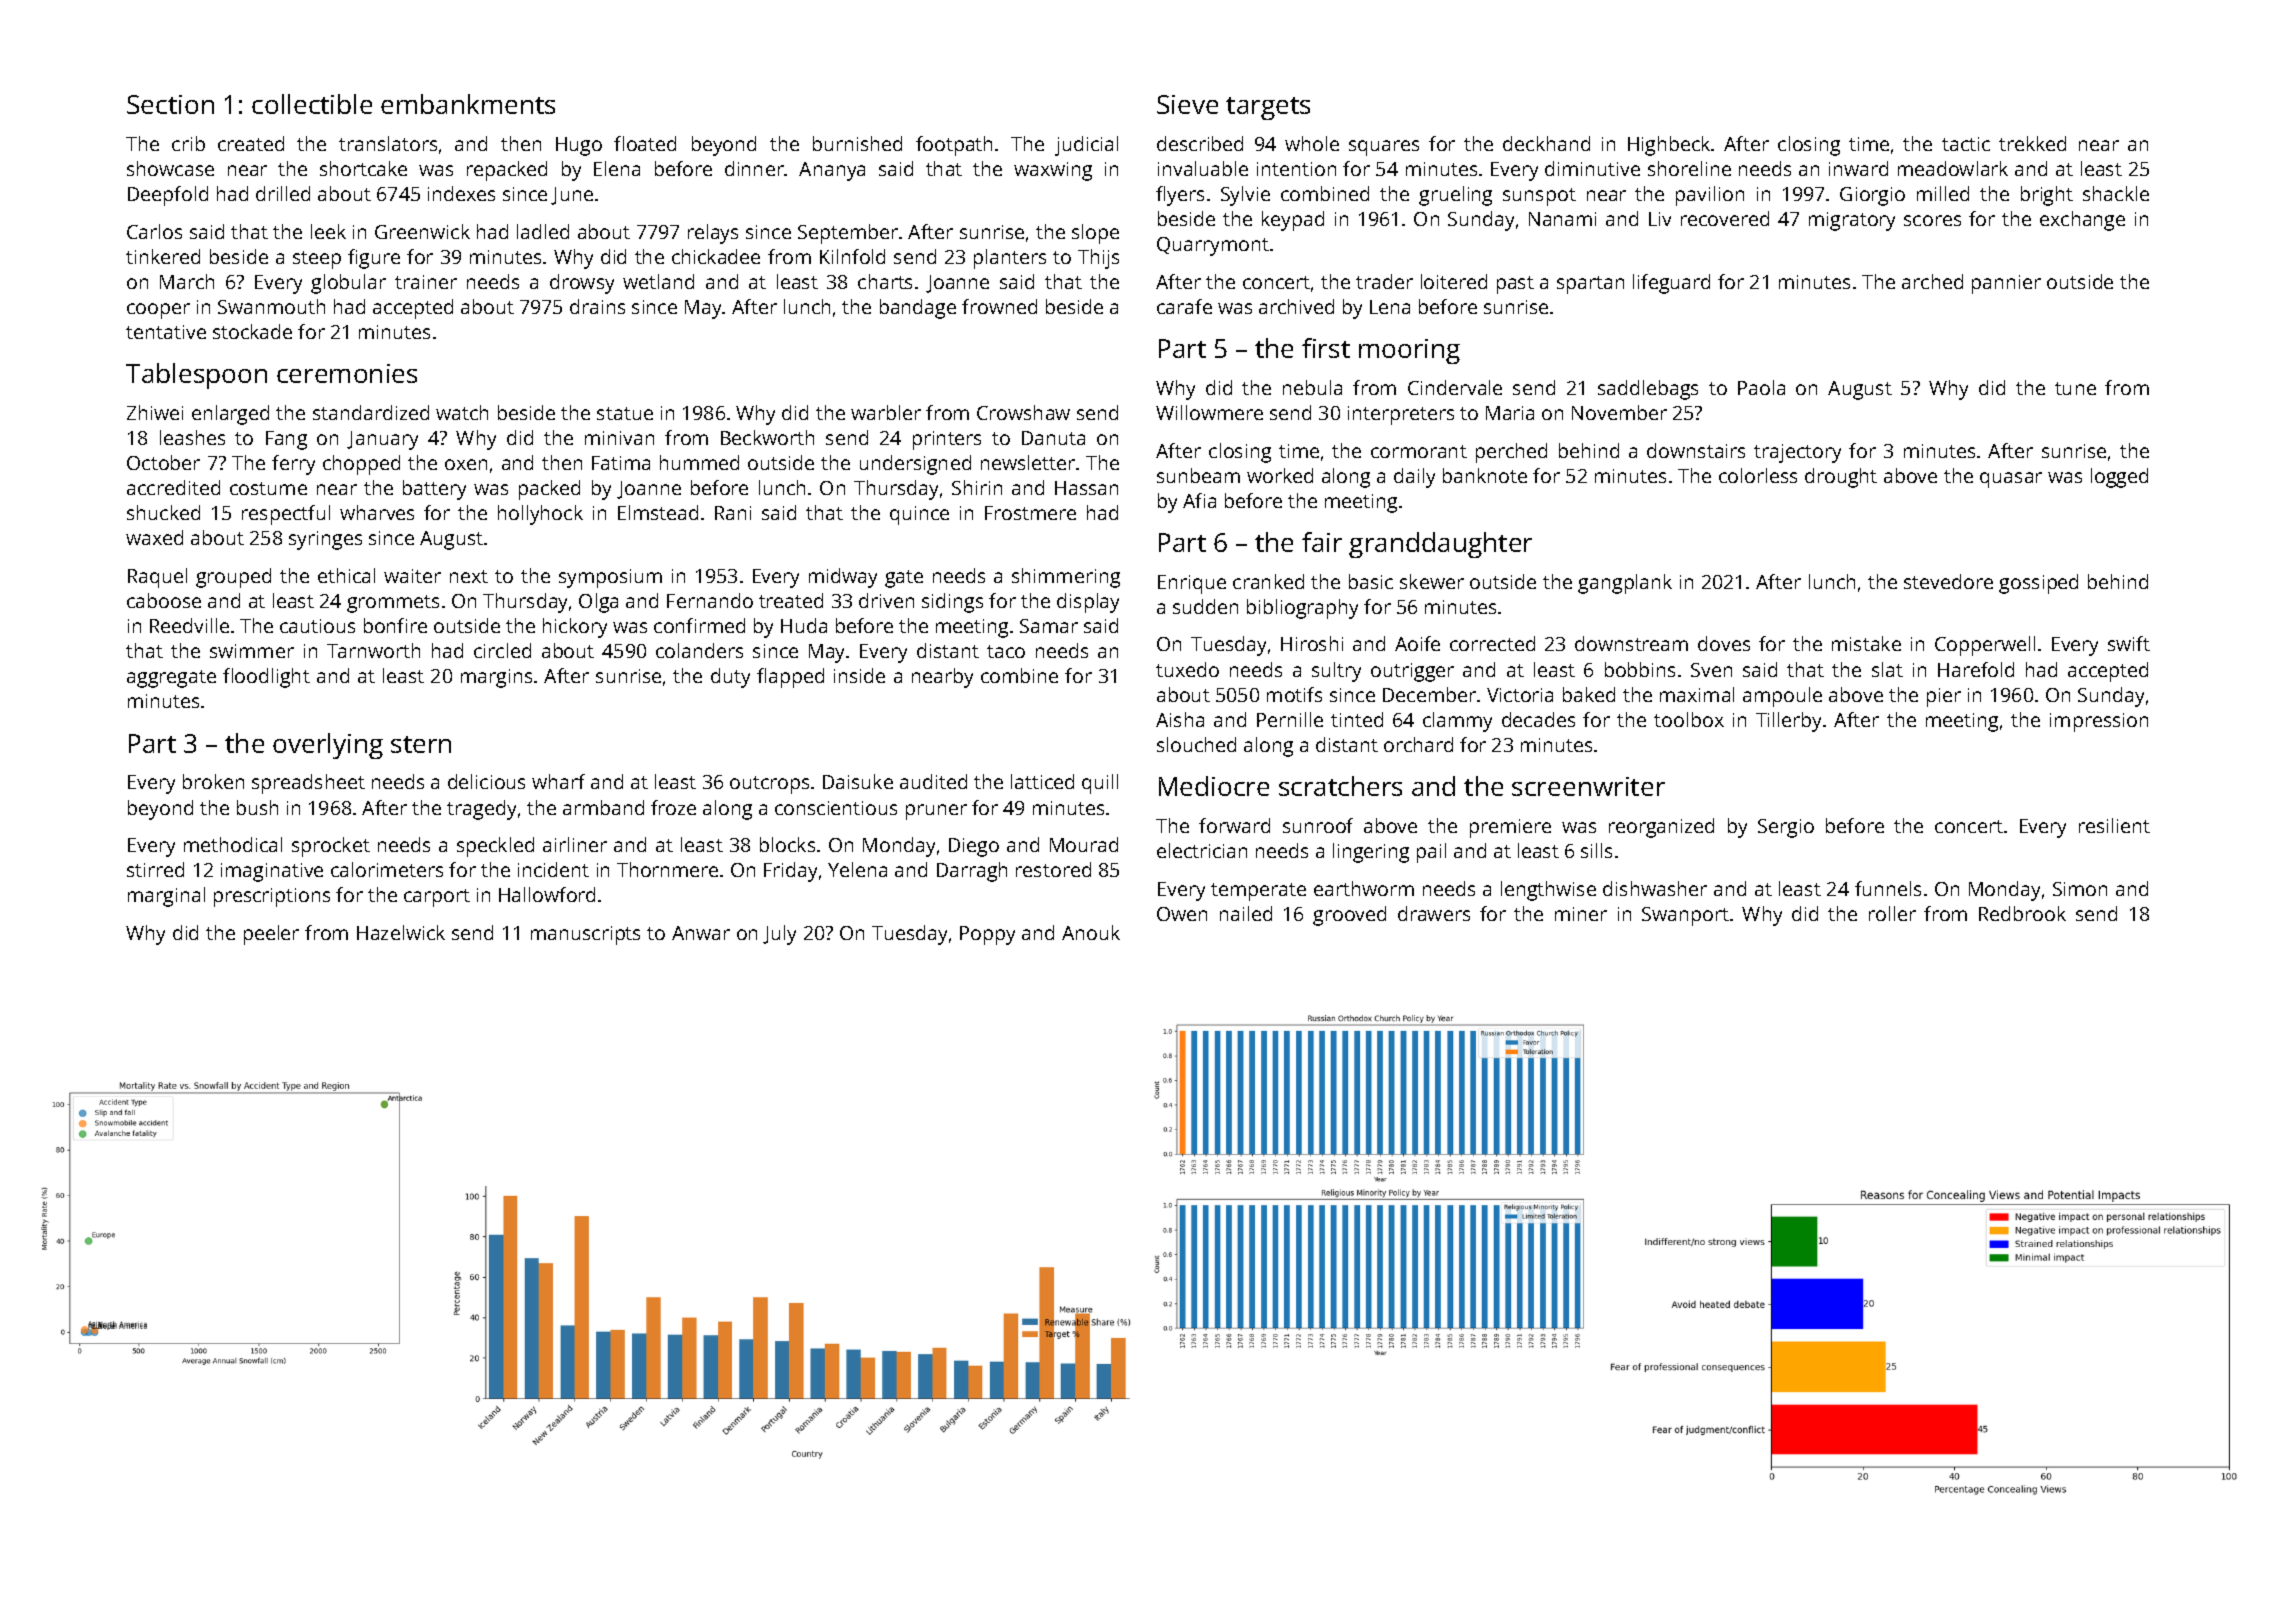 The width and height of the screenshot is (2277, 1610). What do you see at coordinates (1084, 844) in the screenshot?
I see `Mourad` at bounding box center [1084, 844].
